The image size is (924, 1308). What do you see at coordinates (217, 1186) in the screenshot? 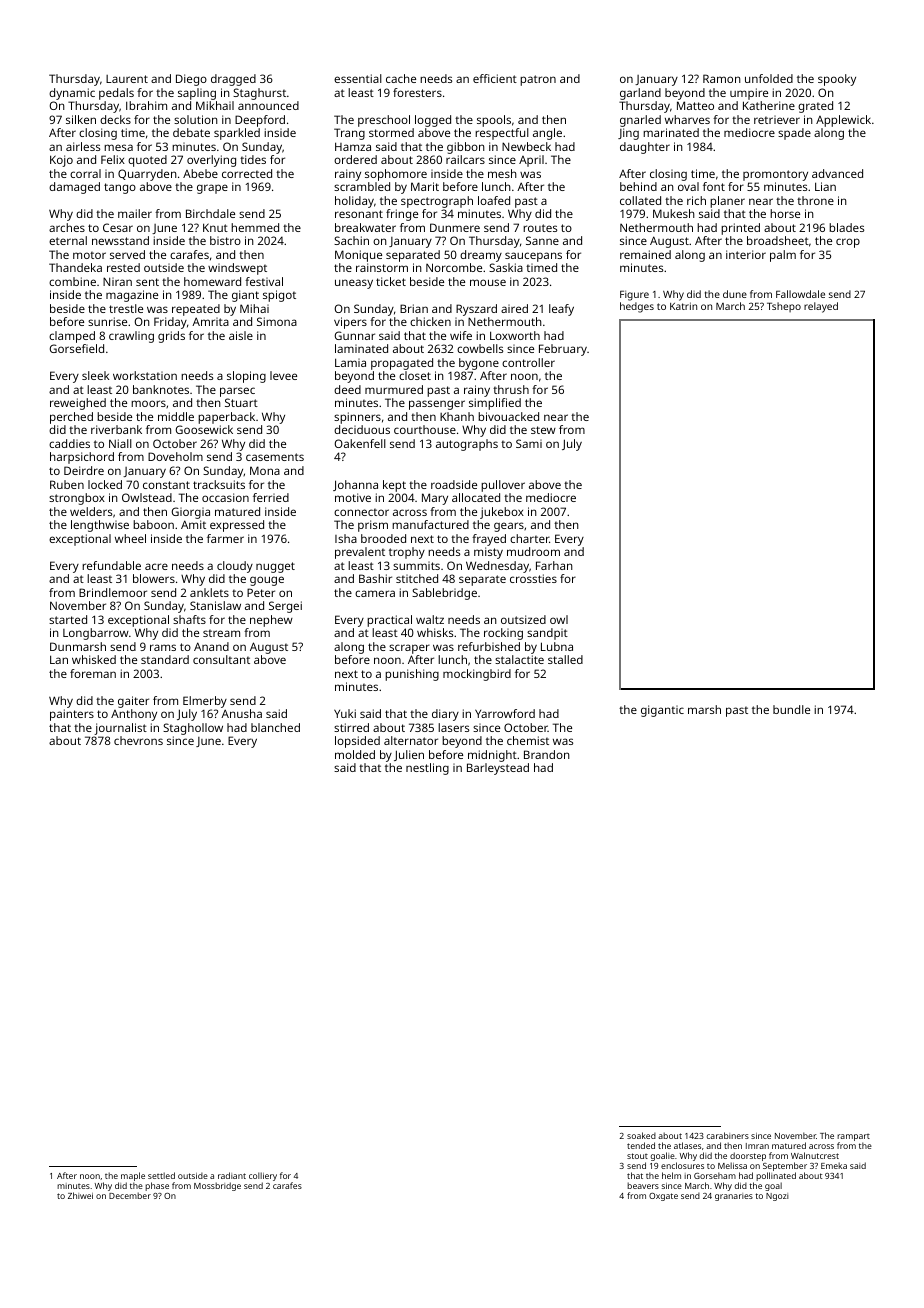
I see `Mossbridge` at bounding box center [217, 1186].
